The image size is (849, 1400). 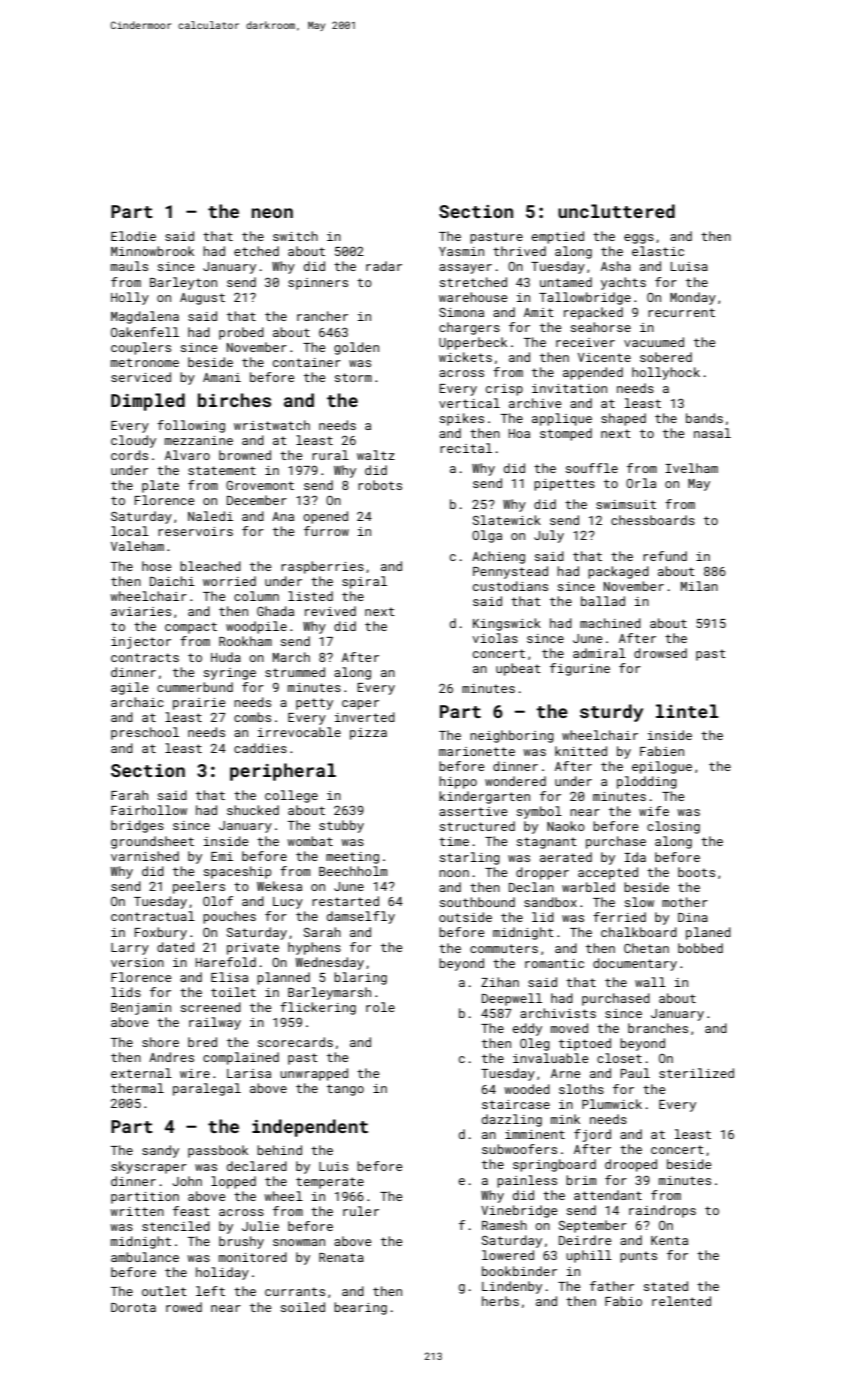 What do you see at coordinates (184, 1307) in the page?
I see `rowed` at bounding box center [184, 1307].
